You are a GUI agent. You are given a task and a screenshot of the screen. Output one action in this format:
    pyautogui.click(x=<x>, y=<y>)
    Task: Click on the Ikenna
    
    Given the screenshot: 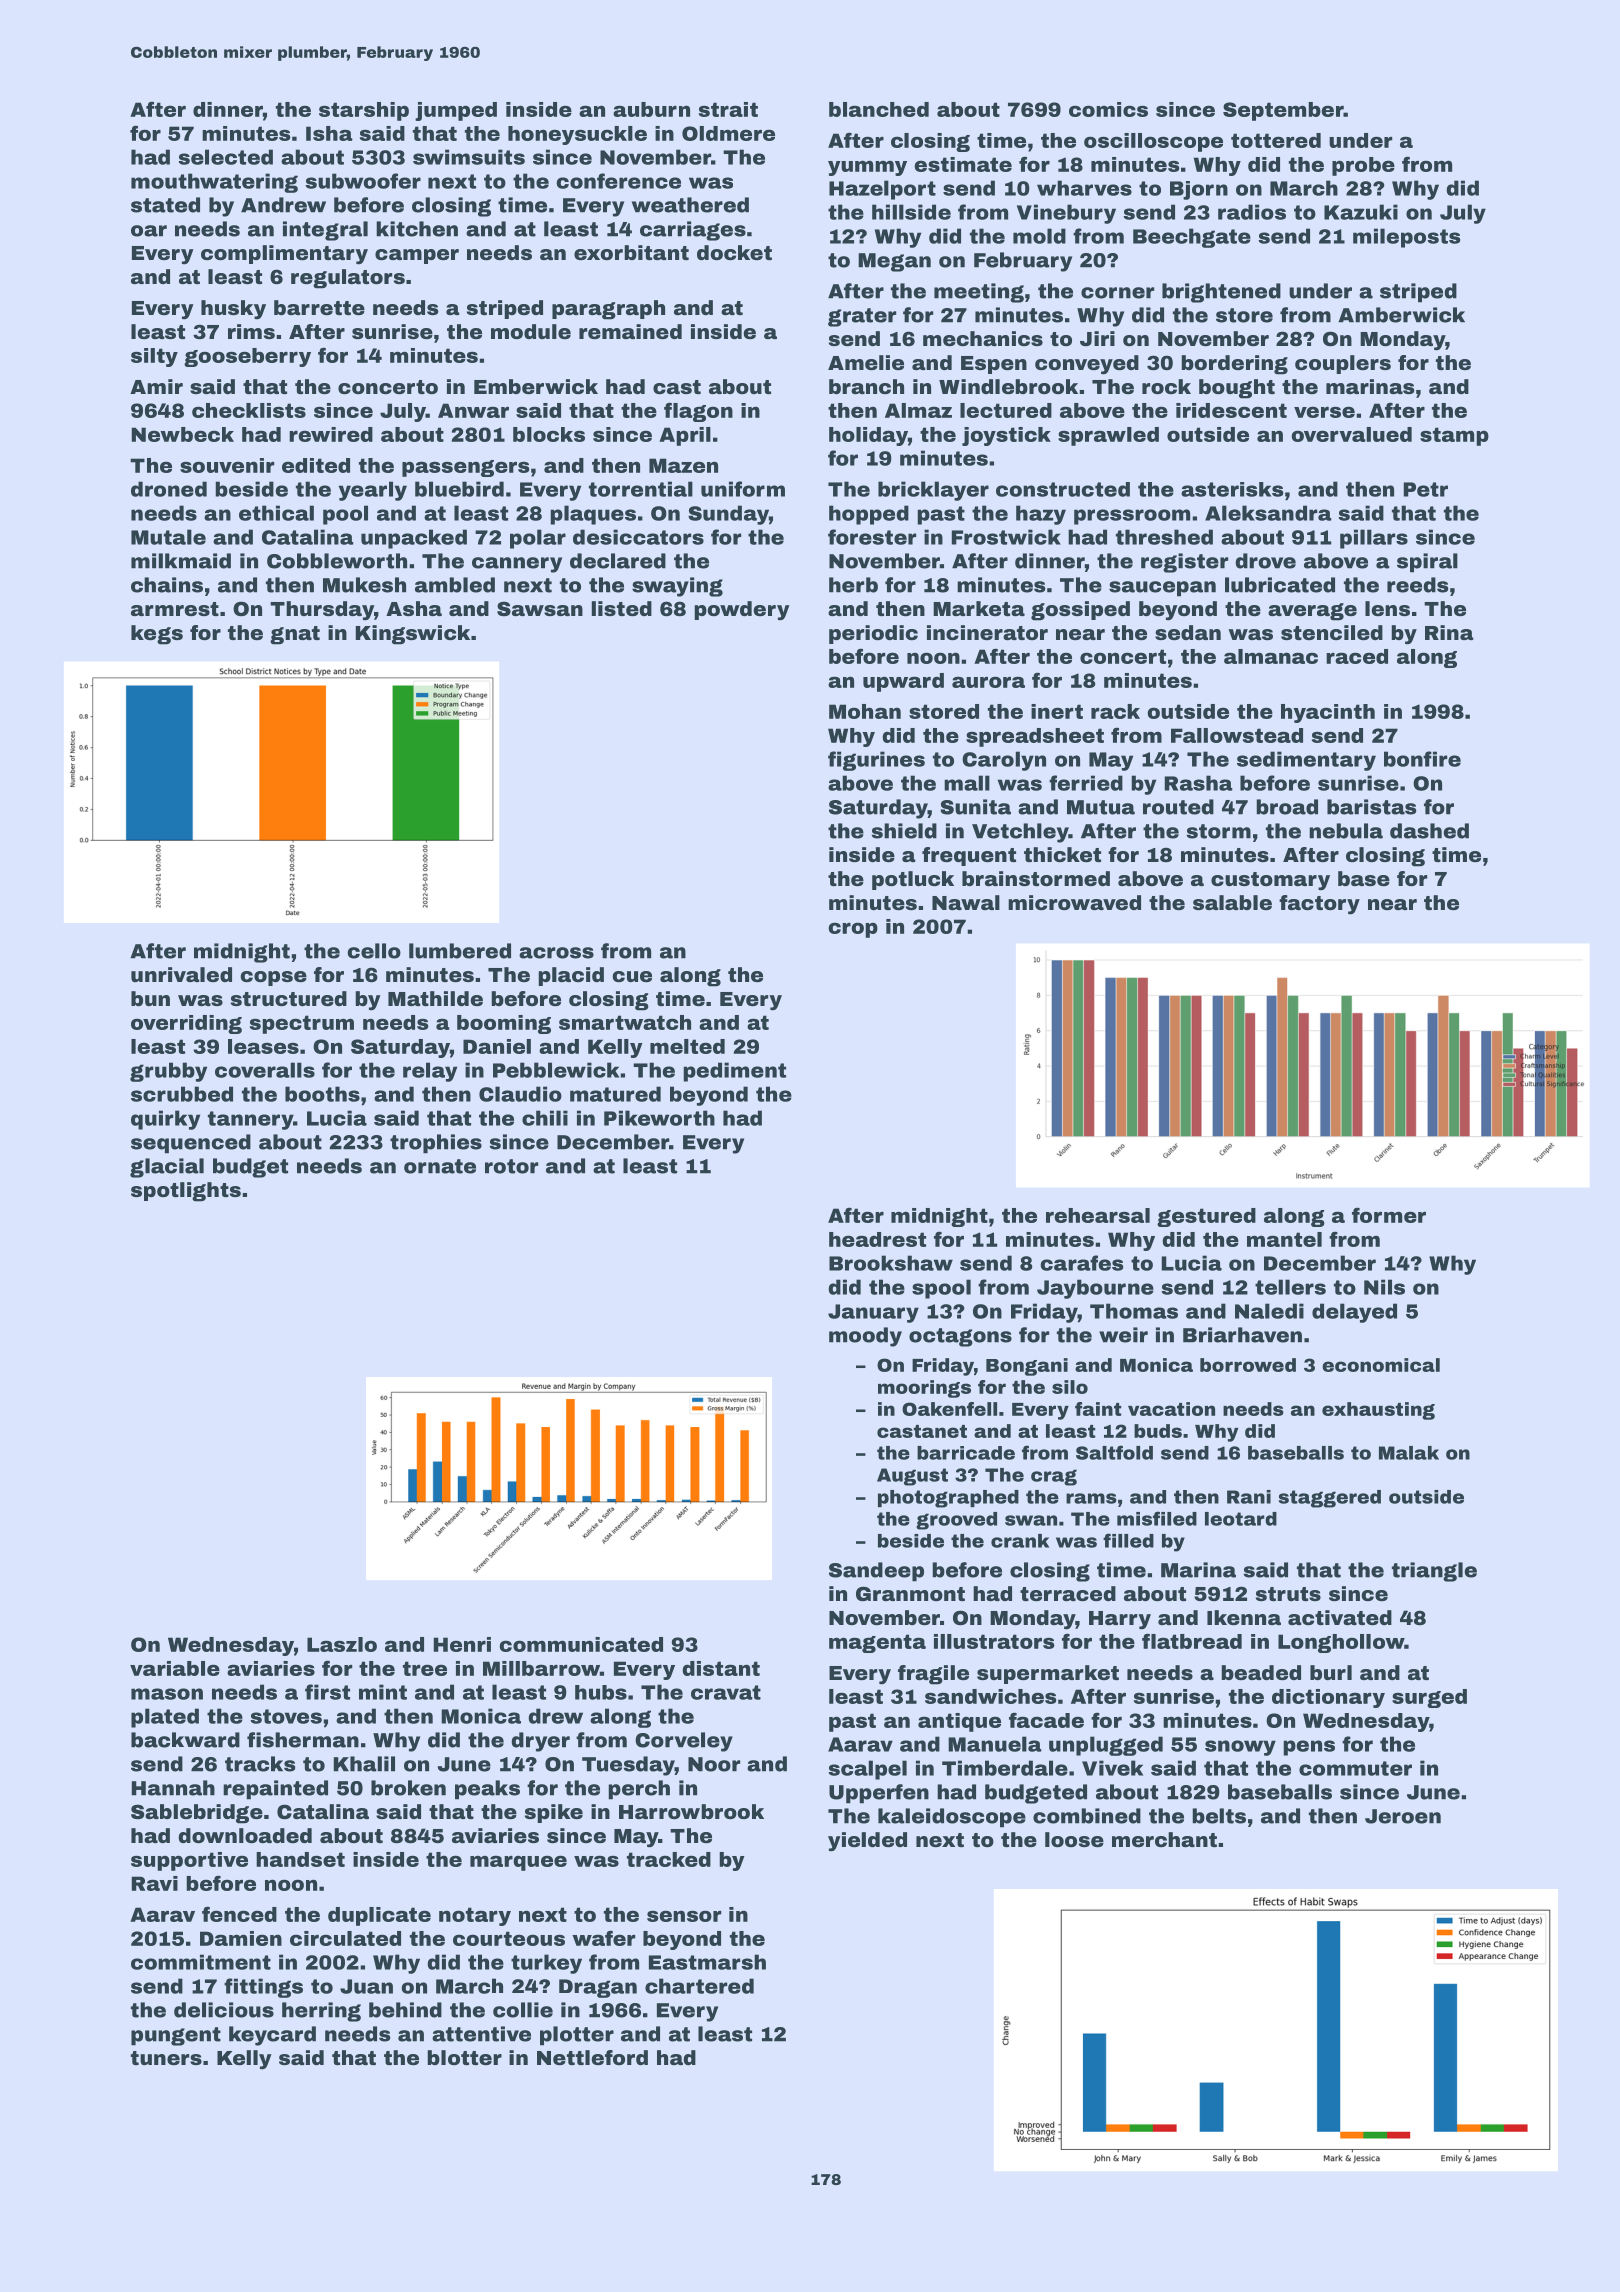 What is the action you would take?
    pyautogui.click(x=1244, y=1617)
